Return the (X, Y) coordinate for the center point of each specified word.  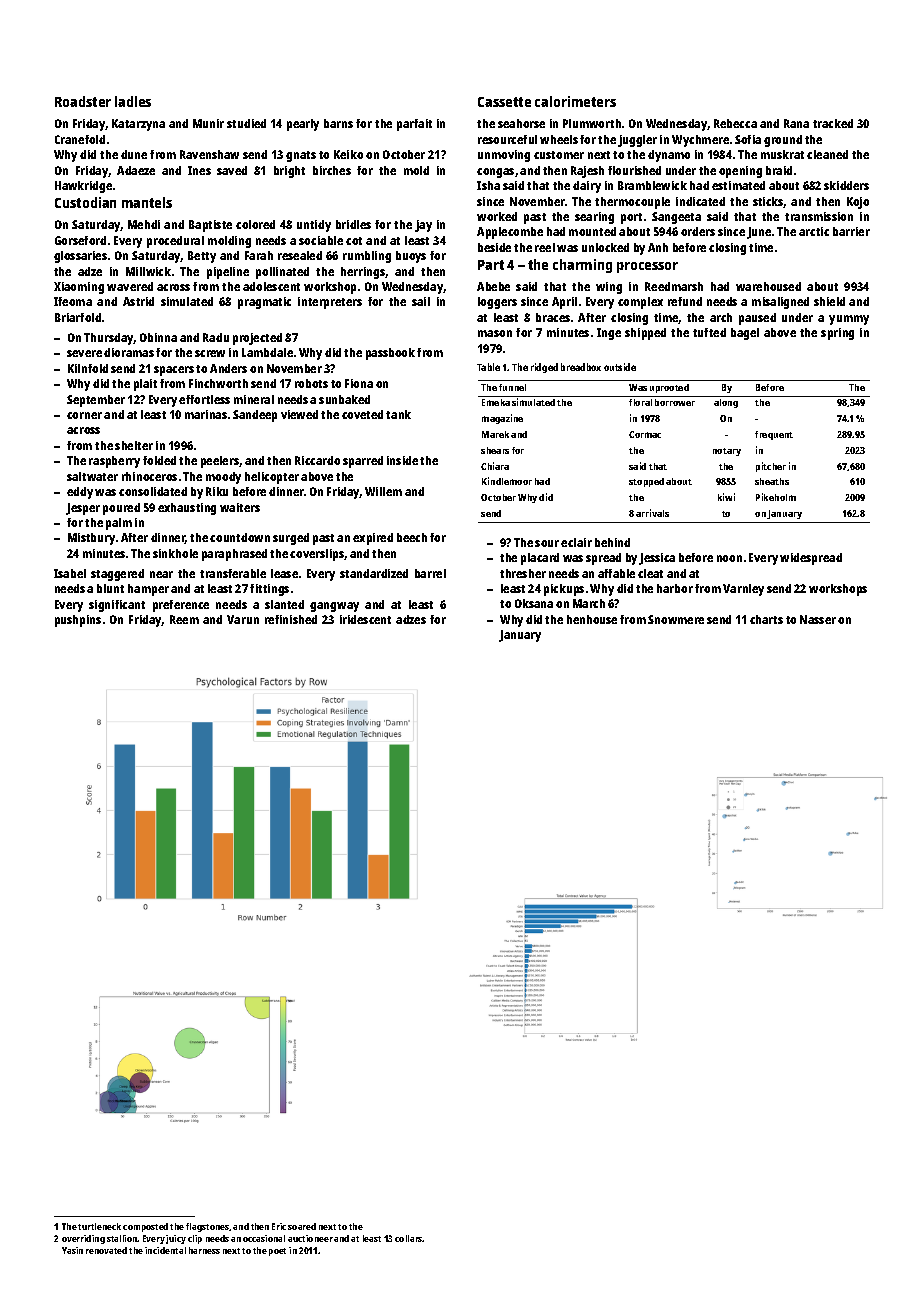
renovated (106, 1250)
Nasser (818, 619)
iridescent (365, 619)
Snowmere (676, 619)
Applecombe (510, 233)
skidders (846, 185)
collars (409, 1238)
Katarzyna (138, 125)
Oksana (534, 603)
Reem (184, 619)
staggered (117, 575)
